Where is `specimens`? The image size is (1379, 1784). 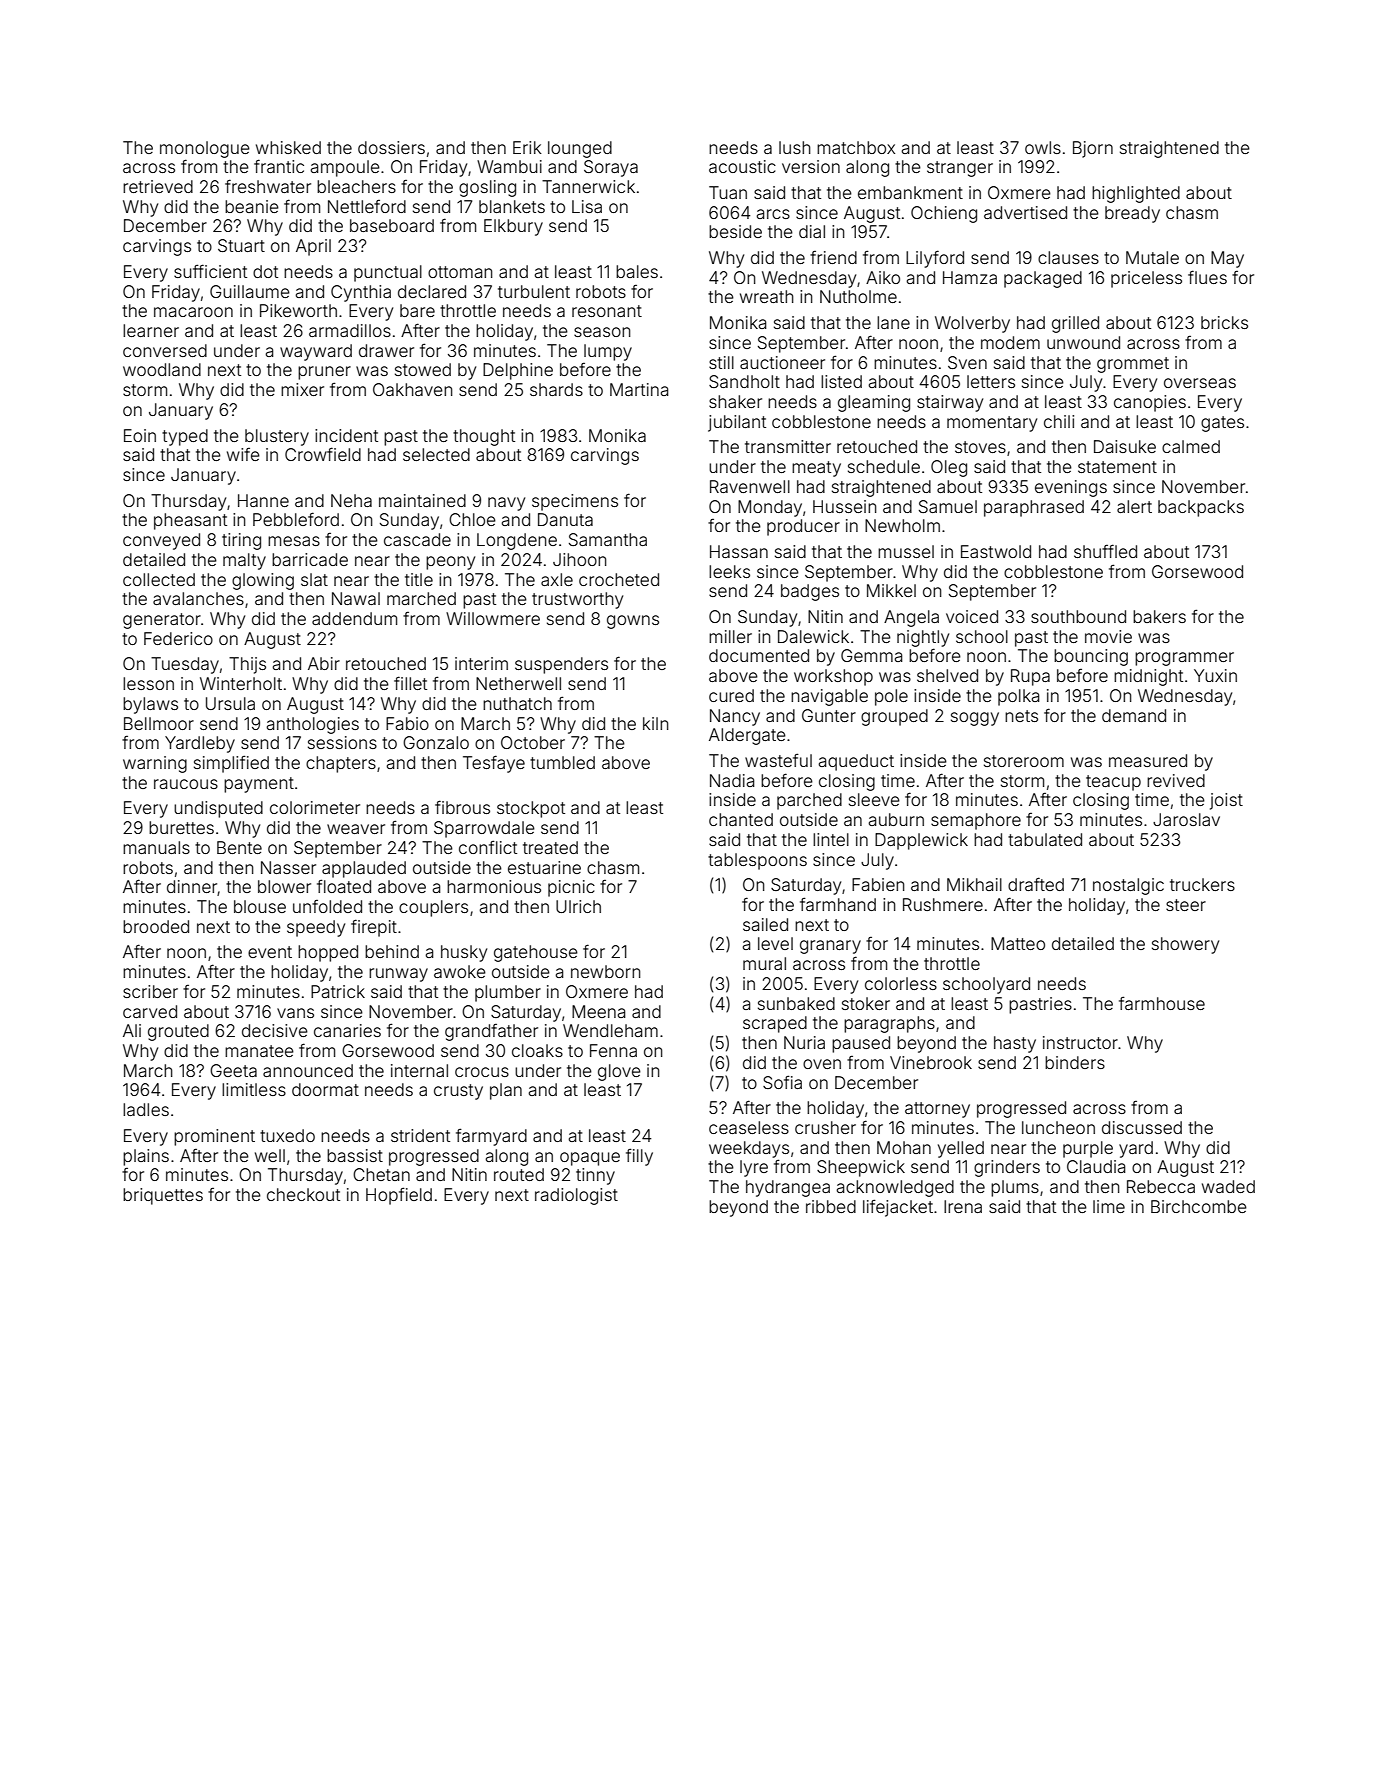
specimens is located at coordinates (575, 502).
